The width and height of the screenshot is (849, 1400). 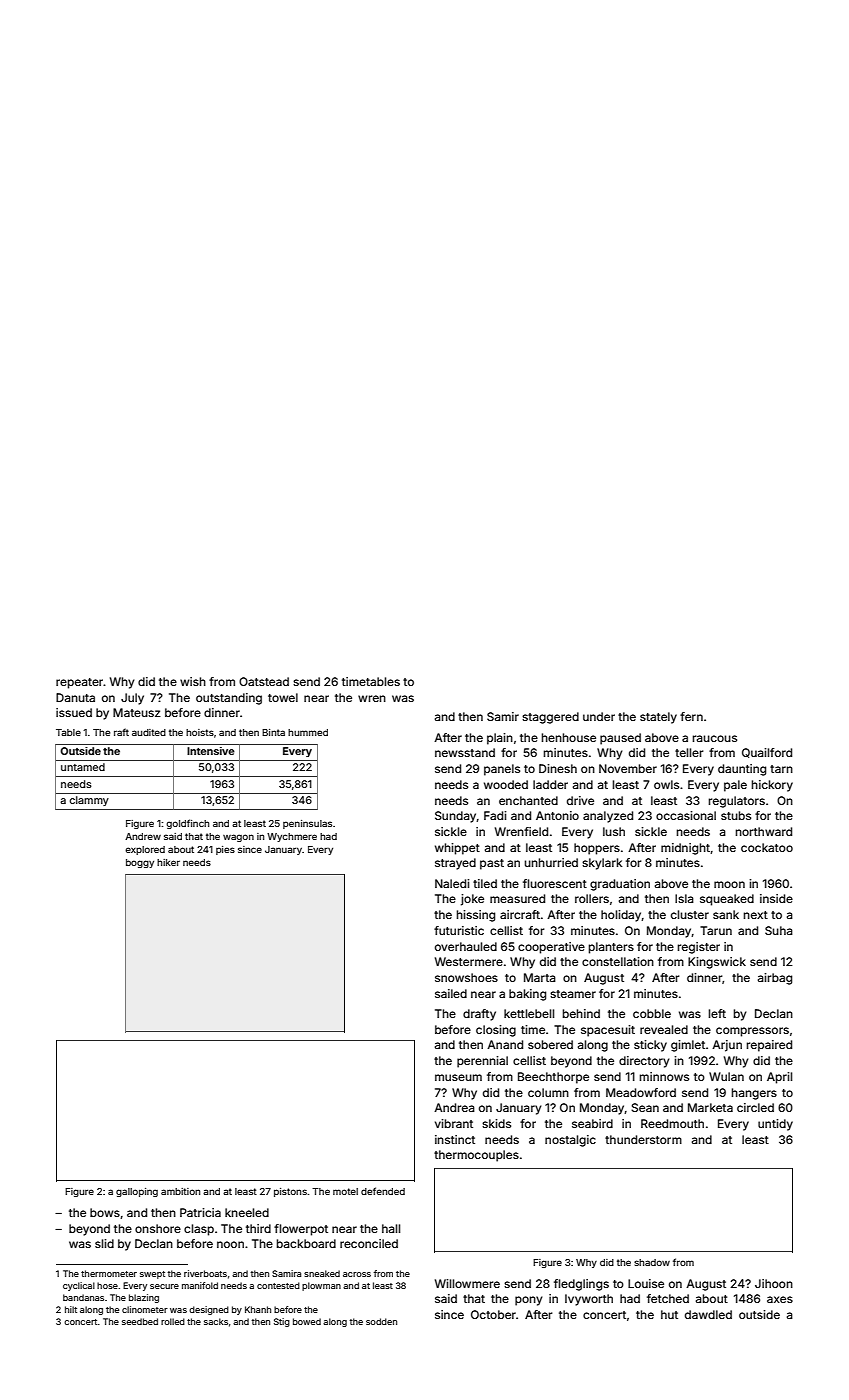 I want to click on Oatstead, so click(x=264, y=681).
